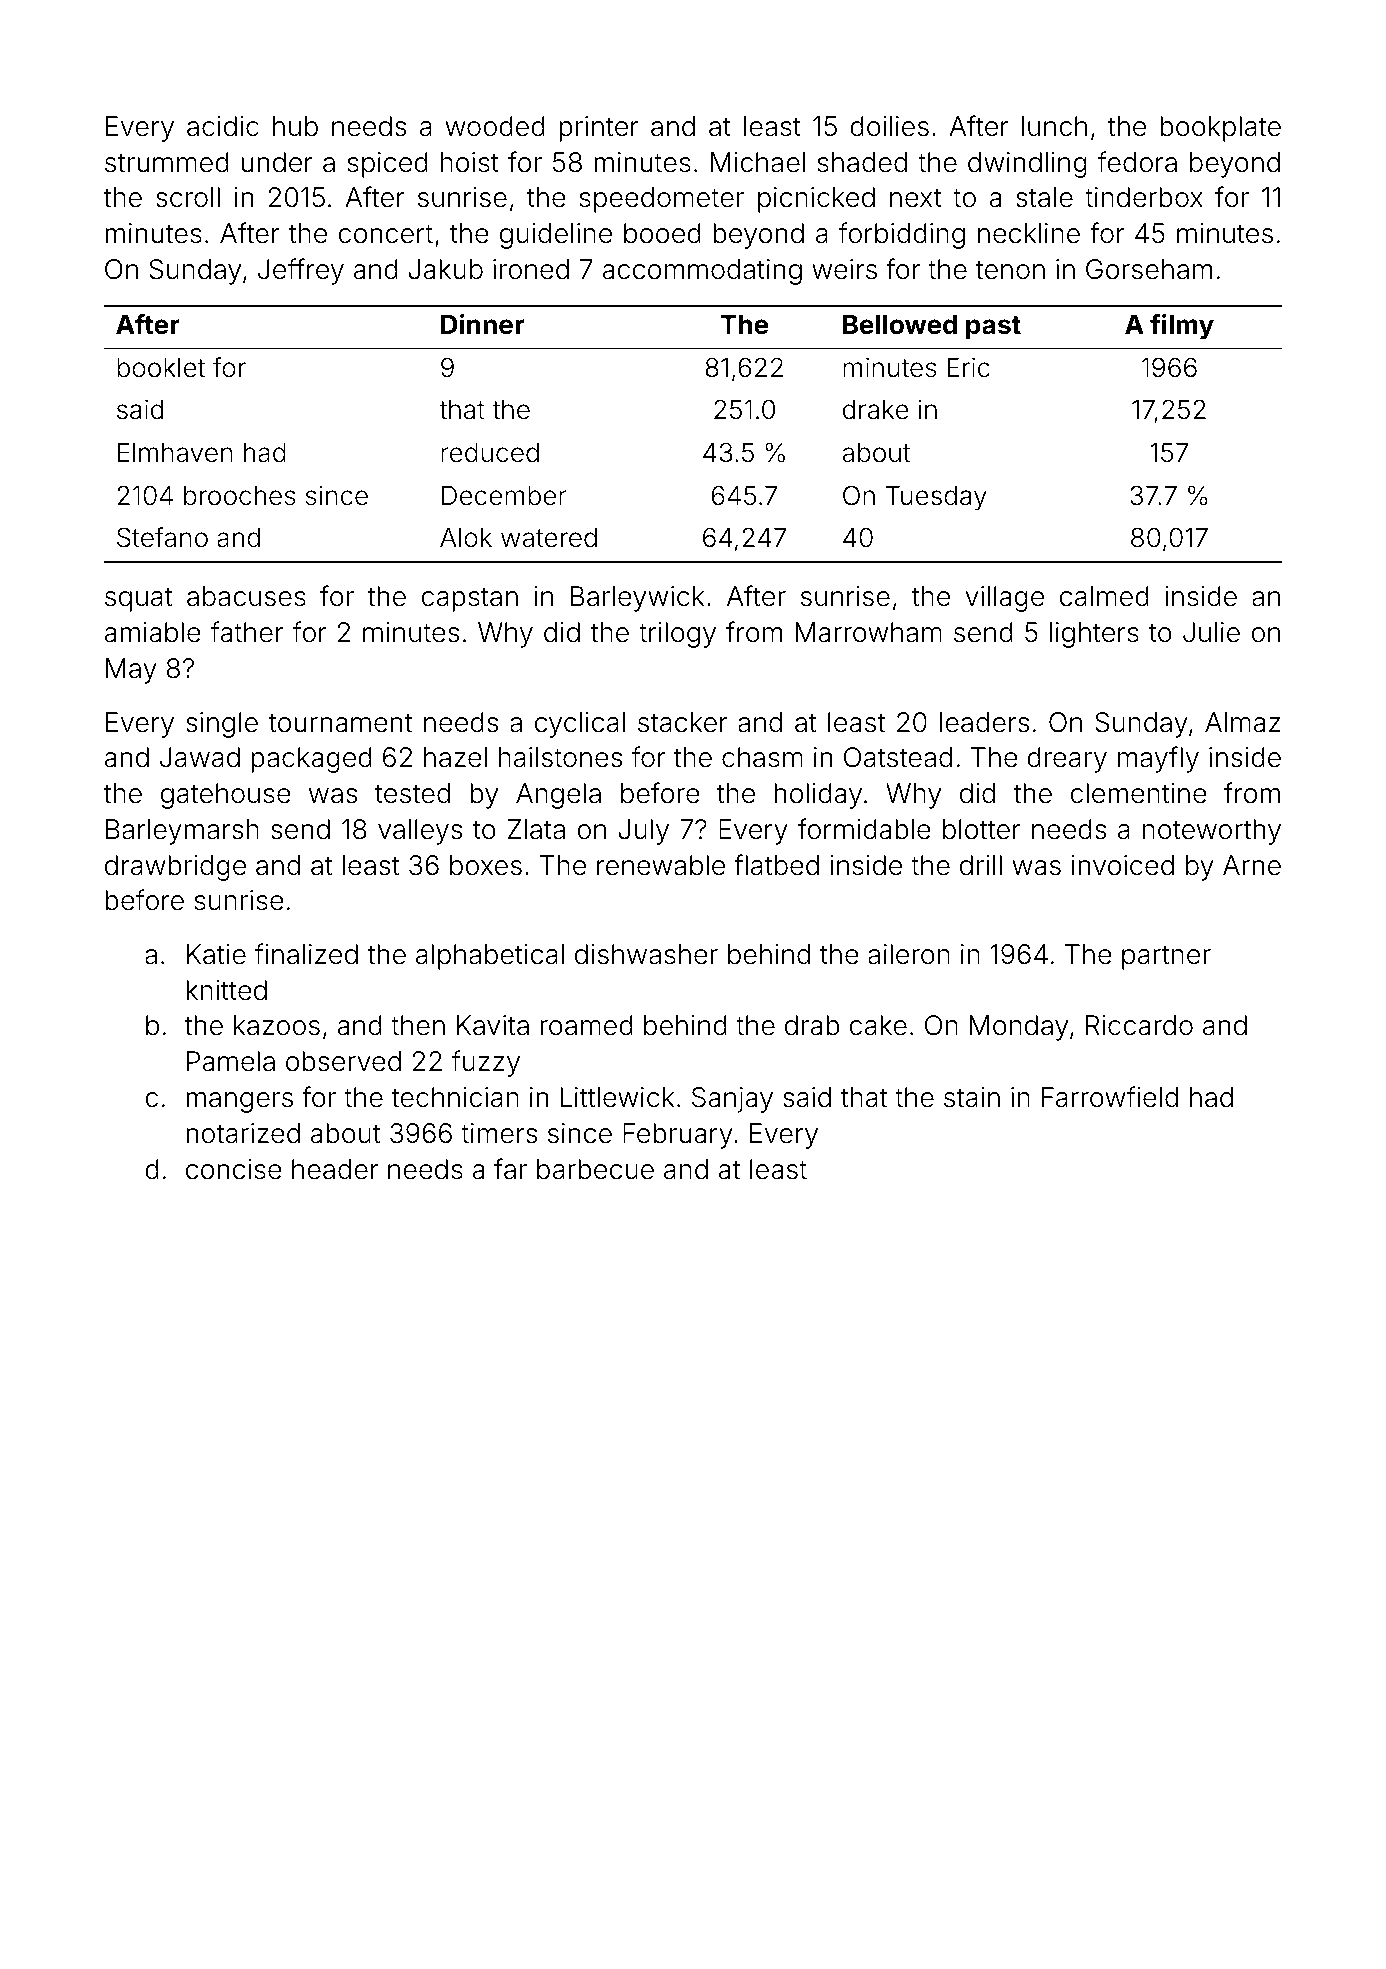  What do you see at coordinates (277, 1025) in the screenshot?
I see `kazoos` at bounding box center [277, 1025].
